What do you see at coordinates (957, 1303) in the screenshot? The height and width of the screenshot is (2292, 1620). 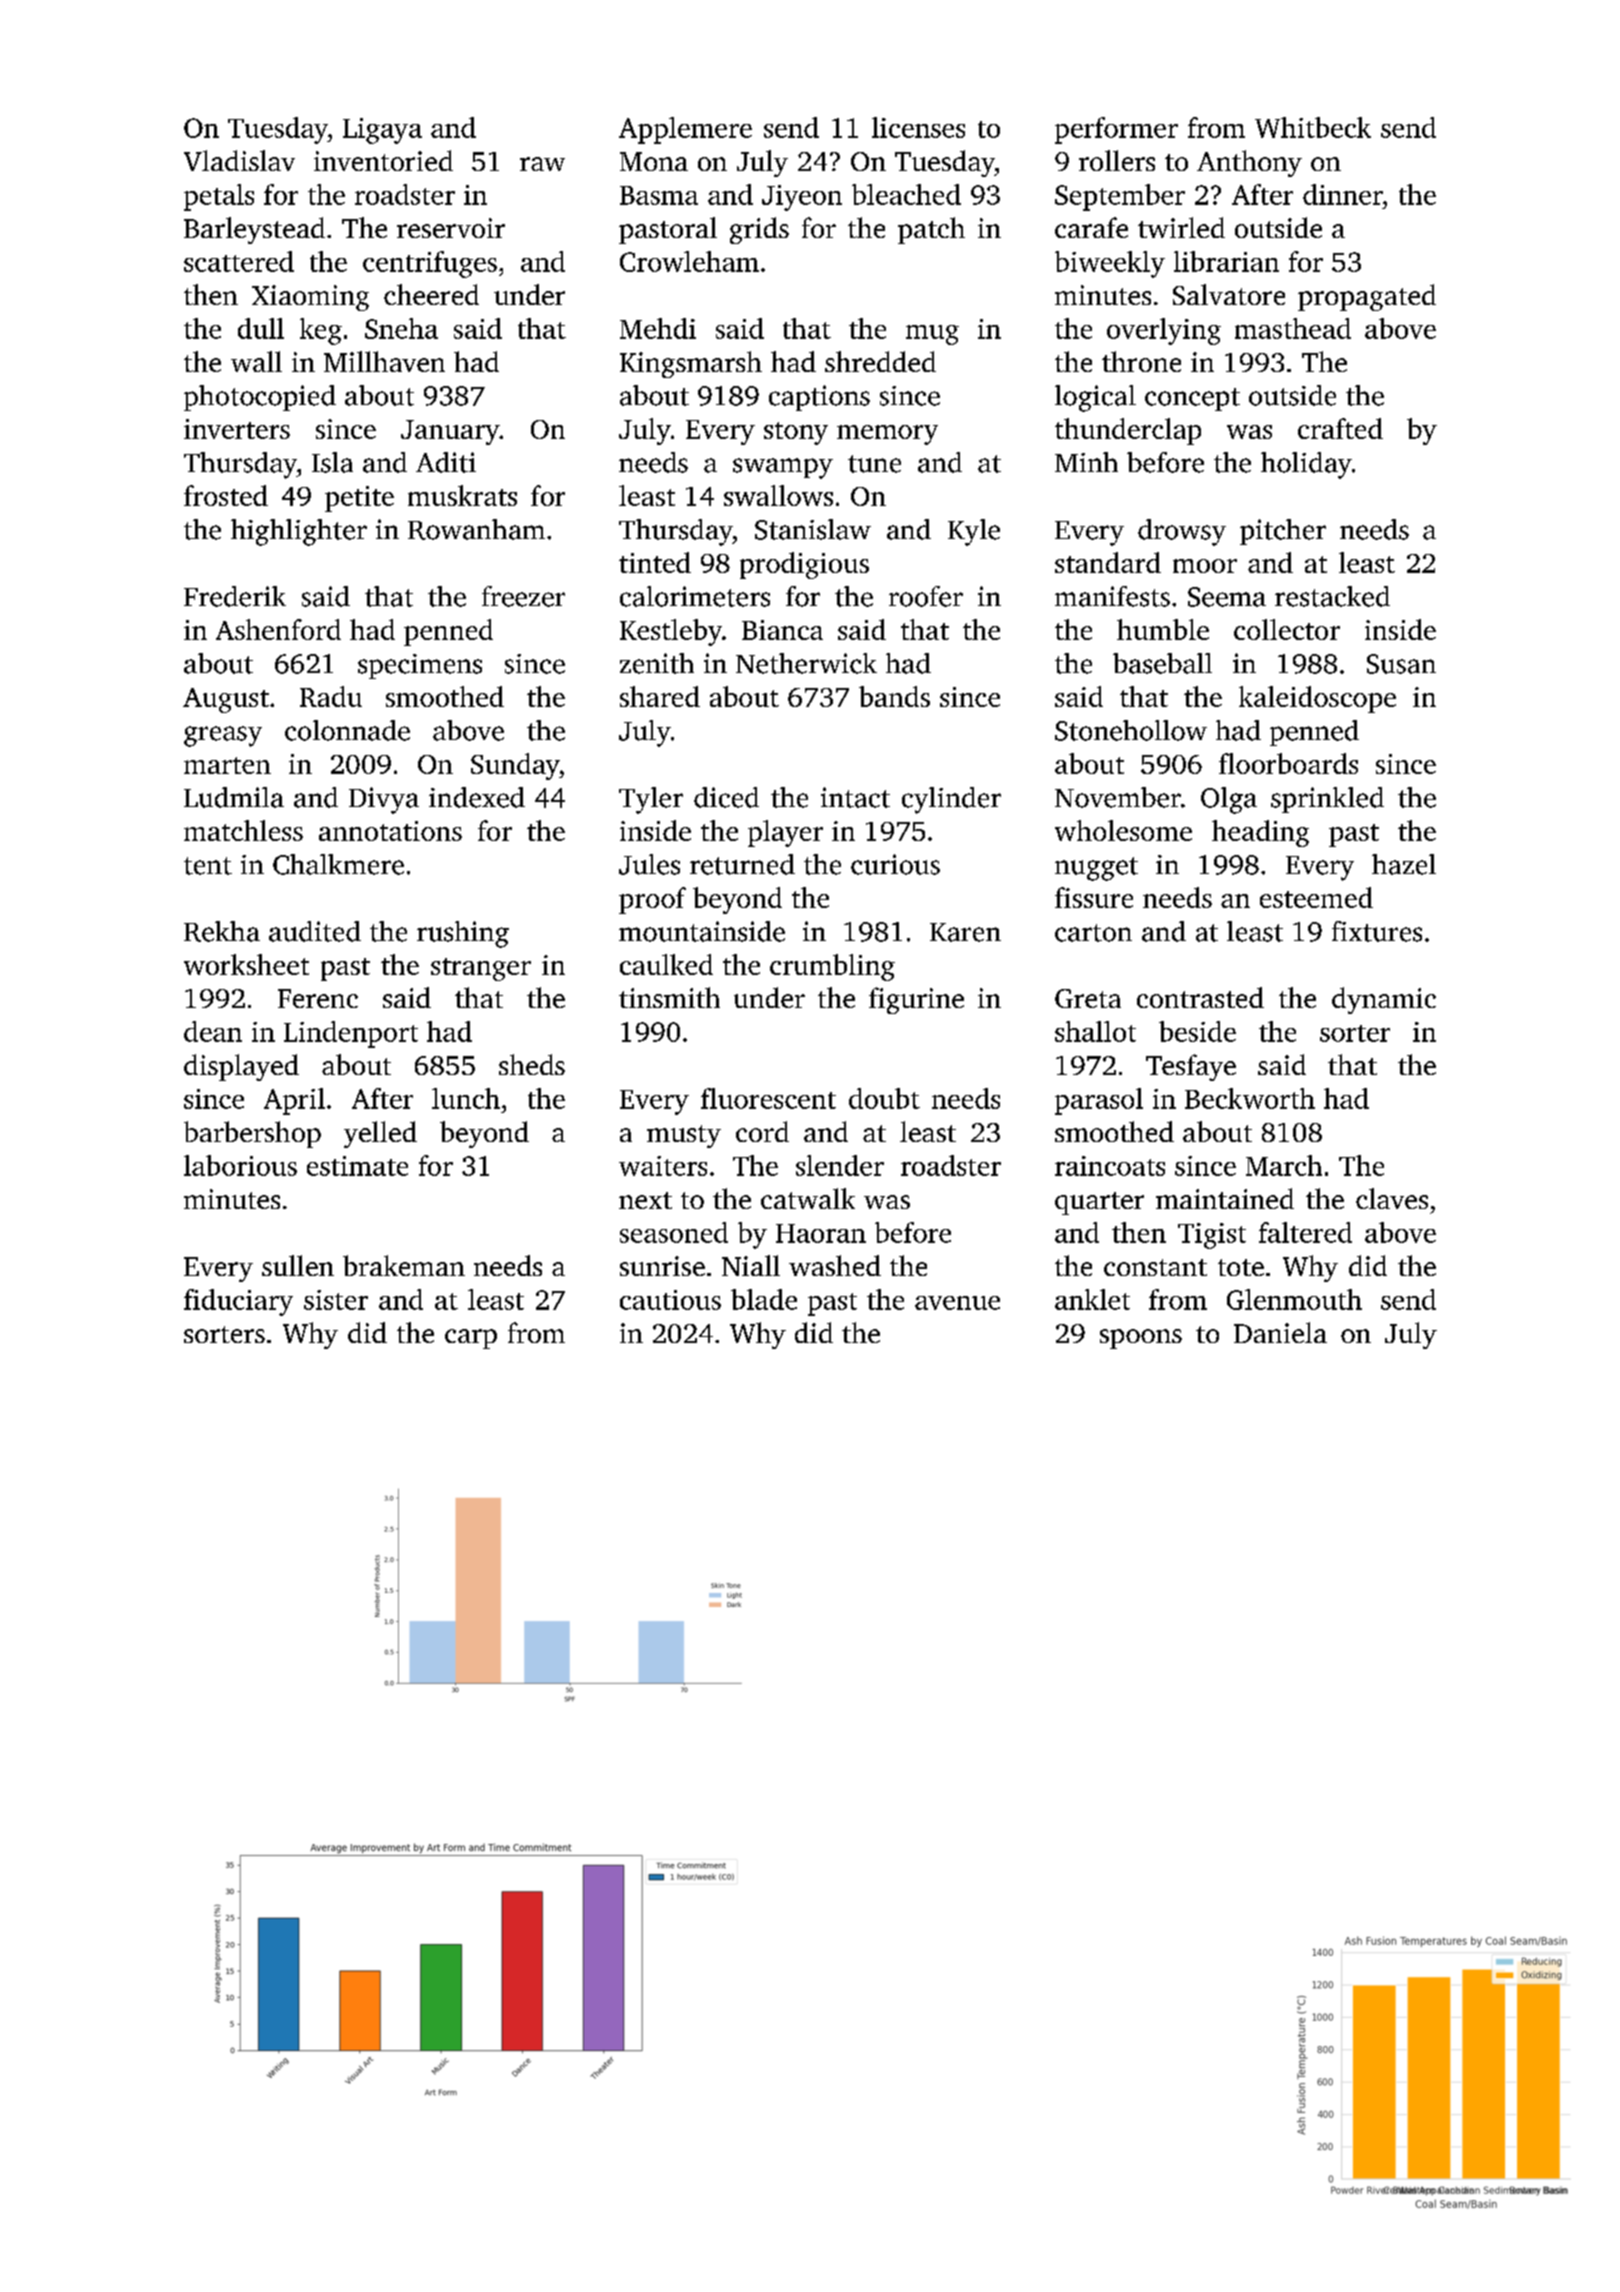 I see `avenue` at bounding box center [957, 1303].
